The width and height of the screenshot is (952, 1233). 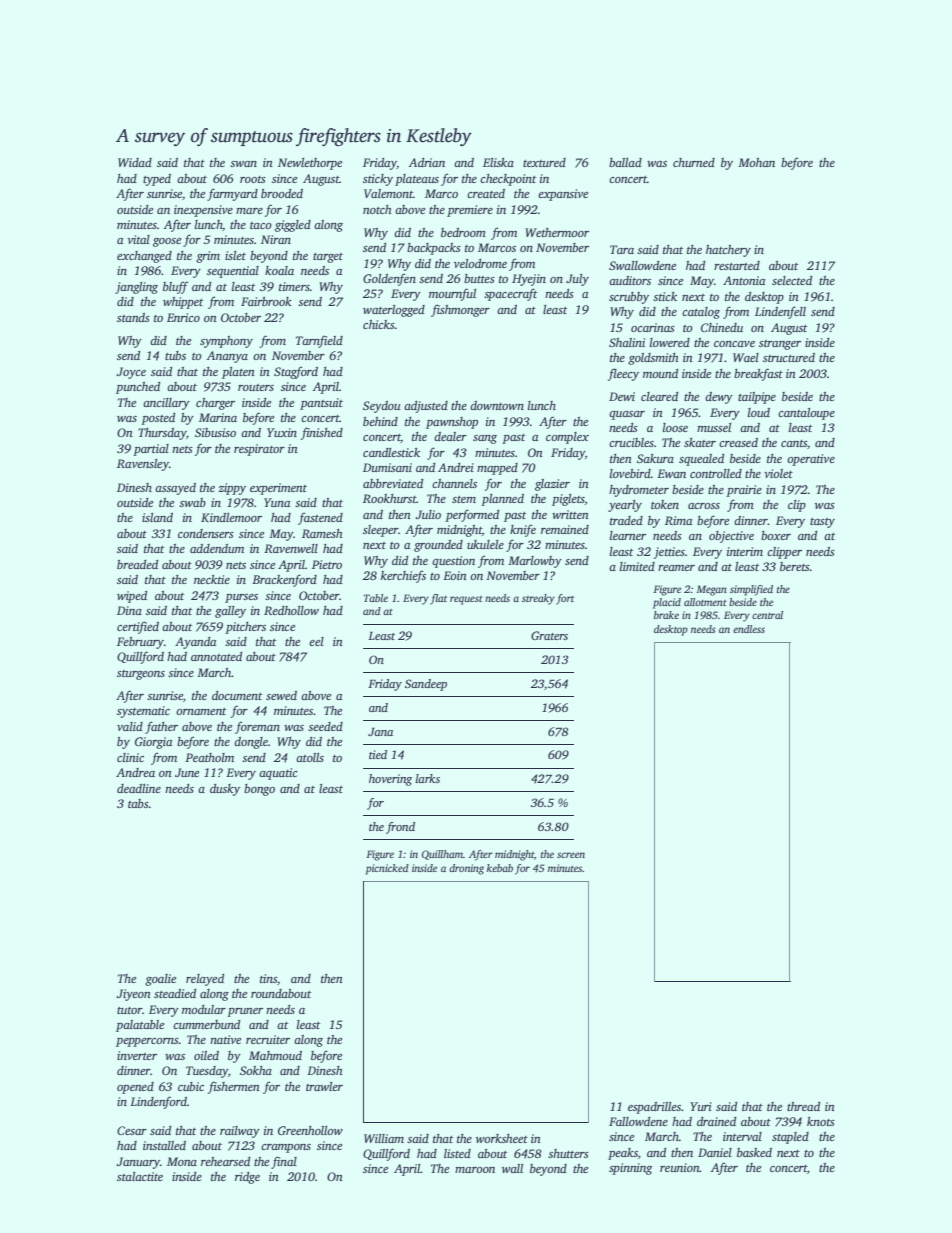 I want to click on tutor, so click(x=129, y=1010).
